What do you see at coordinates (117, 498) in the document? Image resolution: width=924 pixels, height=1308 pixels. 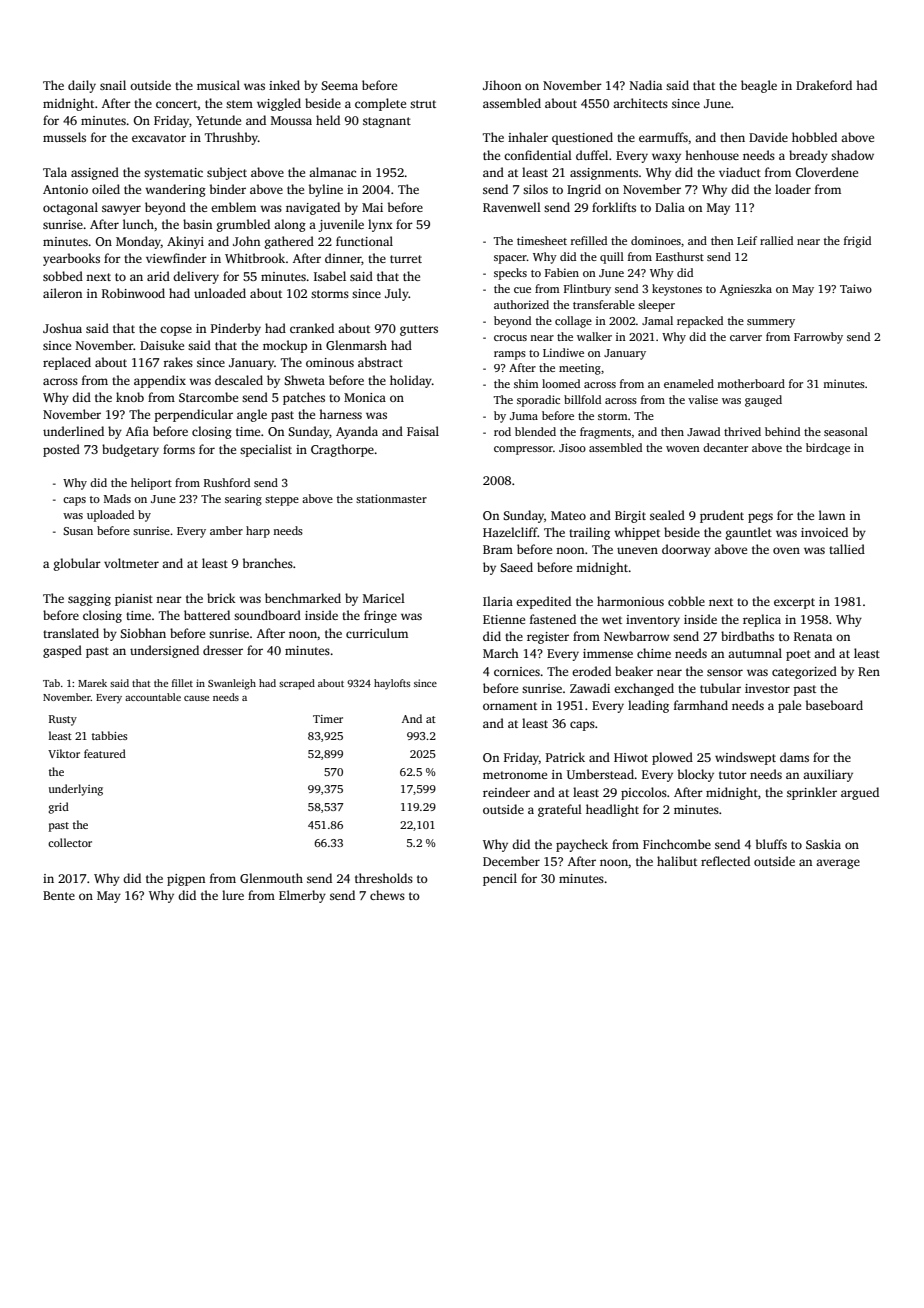 I see `Mads` at bounding box center [117, 498].
